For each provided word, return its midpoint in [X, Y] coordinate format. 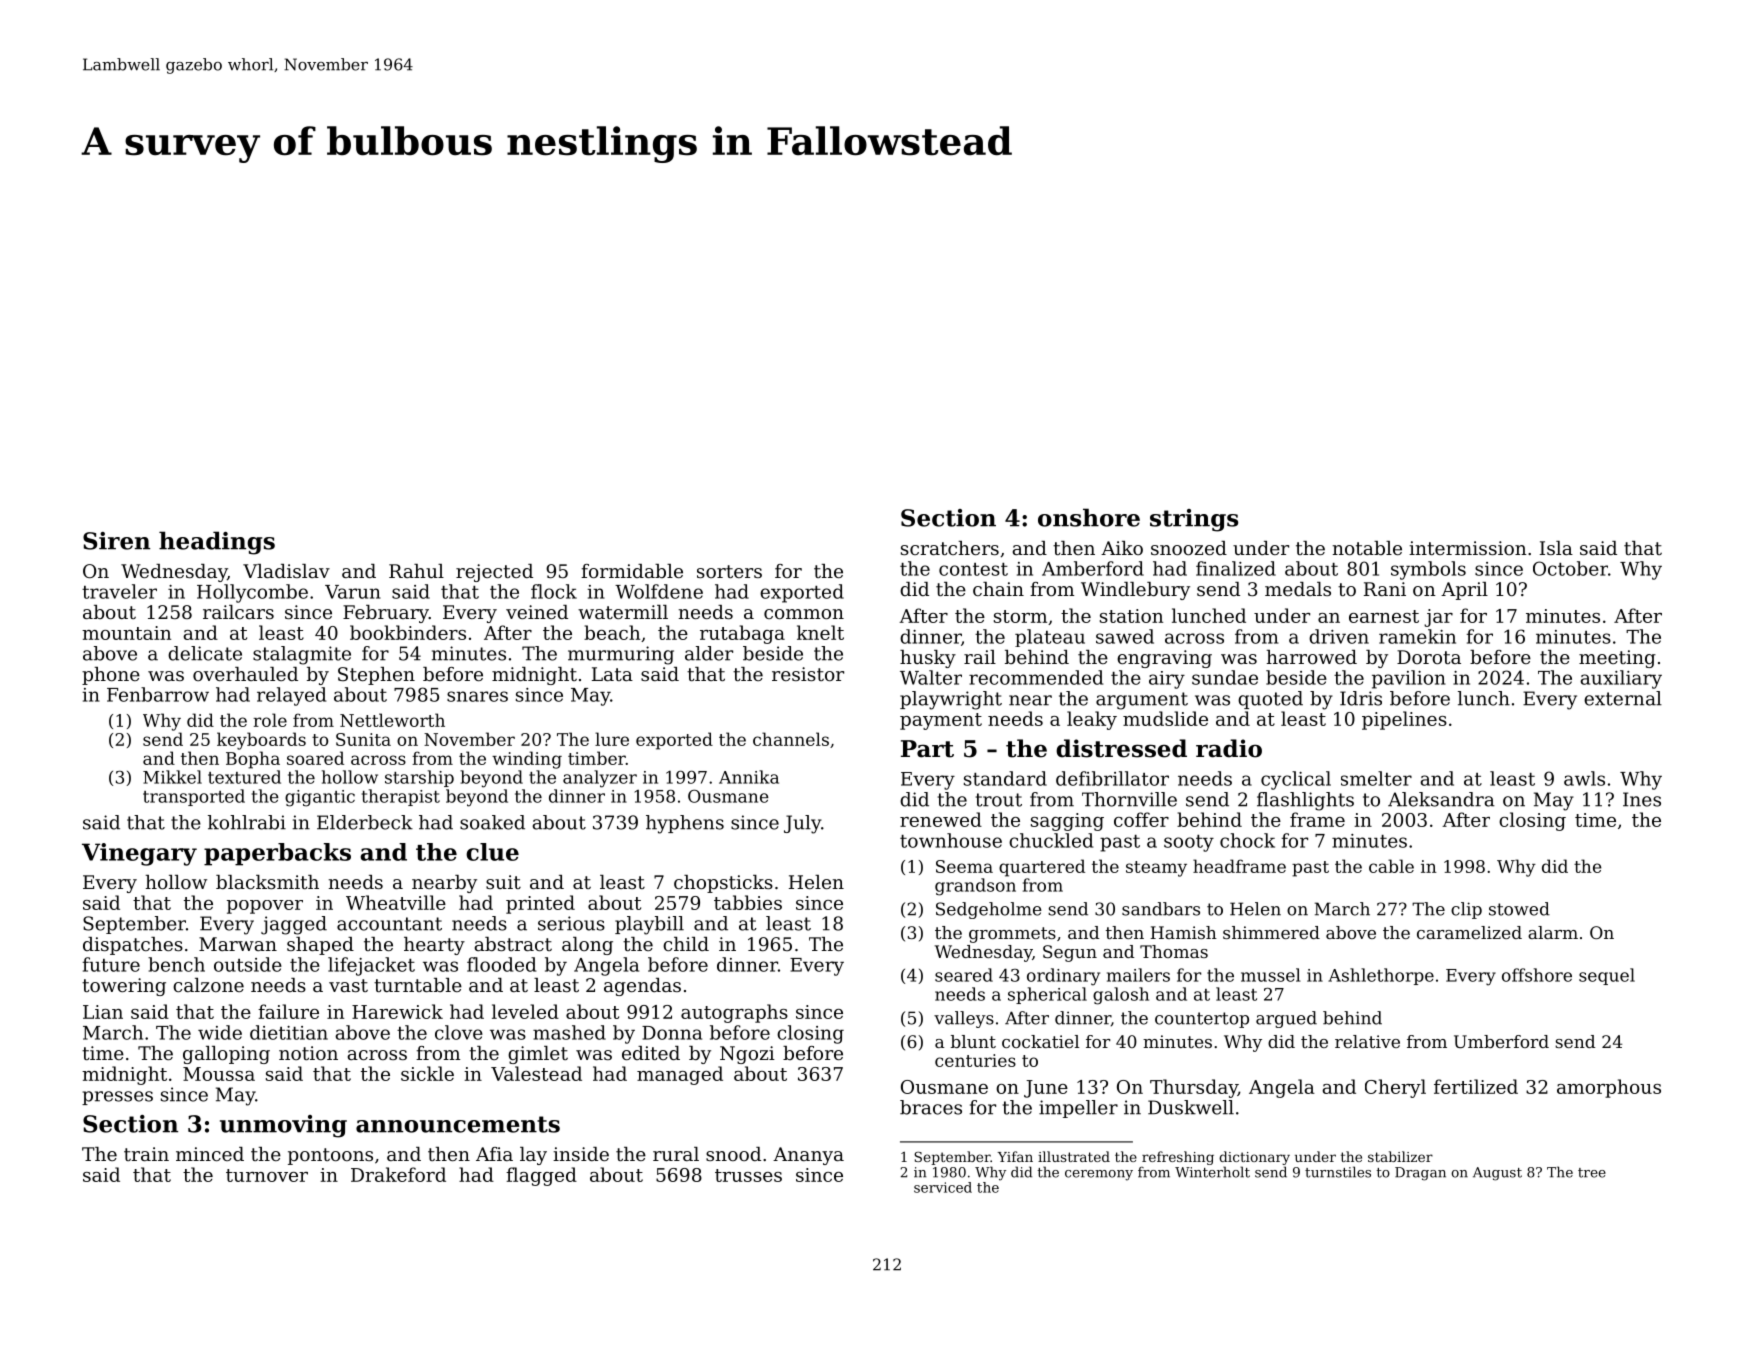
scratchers [950, 548]
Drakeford [398, 1174]
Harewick [397, 1011]
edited [651, 1053]
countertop [1202, 1020]
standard [1005, 778]
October [1570, 568]
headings [217, 543]
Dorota [1429, 657]
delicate [205, 653]
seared [964, 975]
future [111, 964]
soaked [492, 822]
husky [928, 659]
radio [1229, 748]
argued [1286, 1019]
